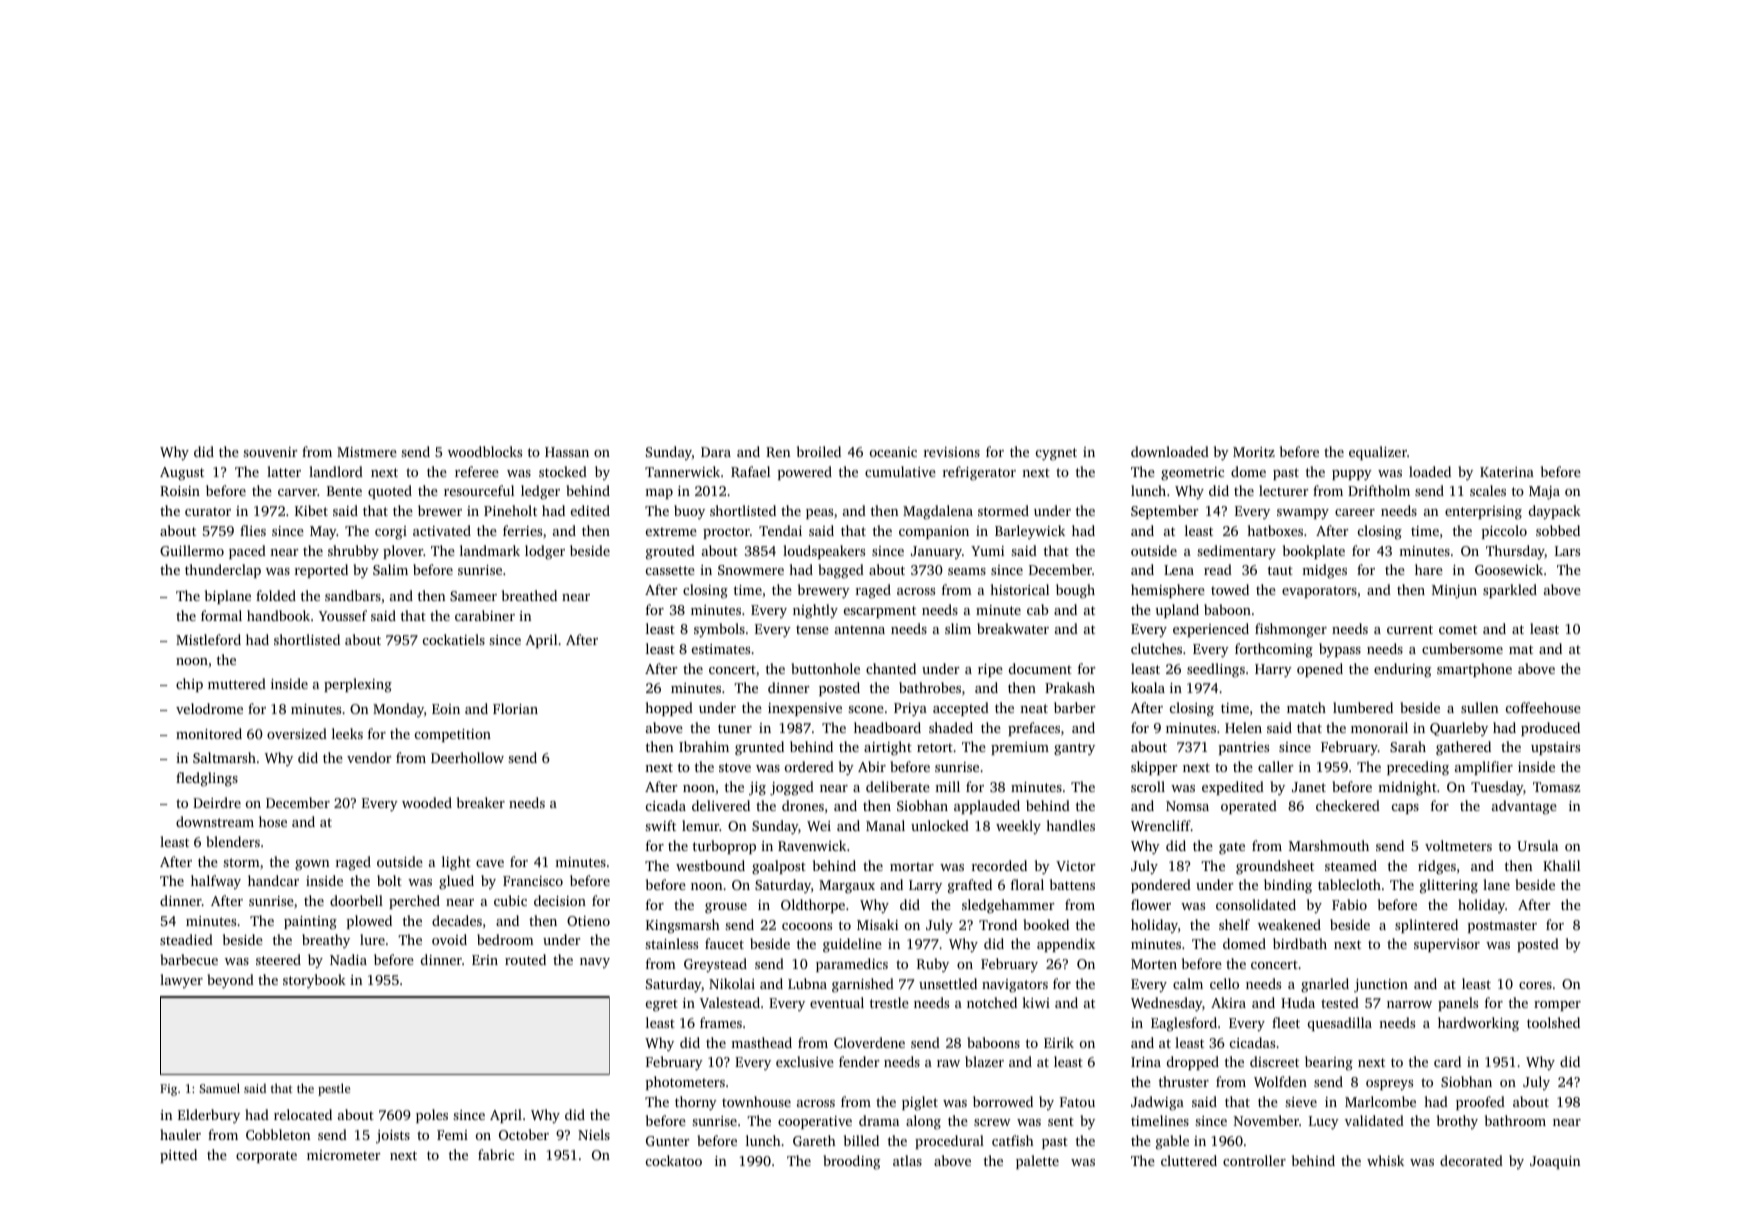 Image resolution: width=1741 pixels, height=1231 pixels. What do you see at coordinates (1509, 569) in the document?
I see `Goosewick` at bounding box center [1509, 569].
